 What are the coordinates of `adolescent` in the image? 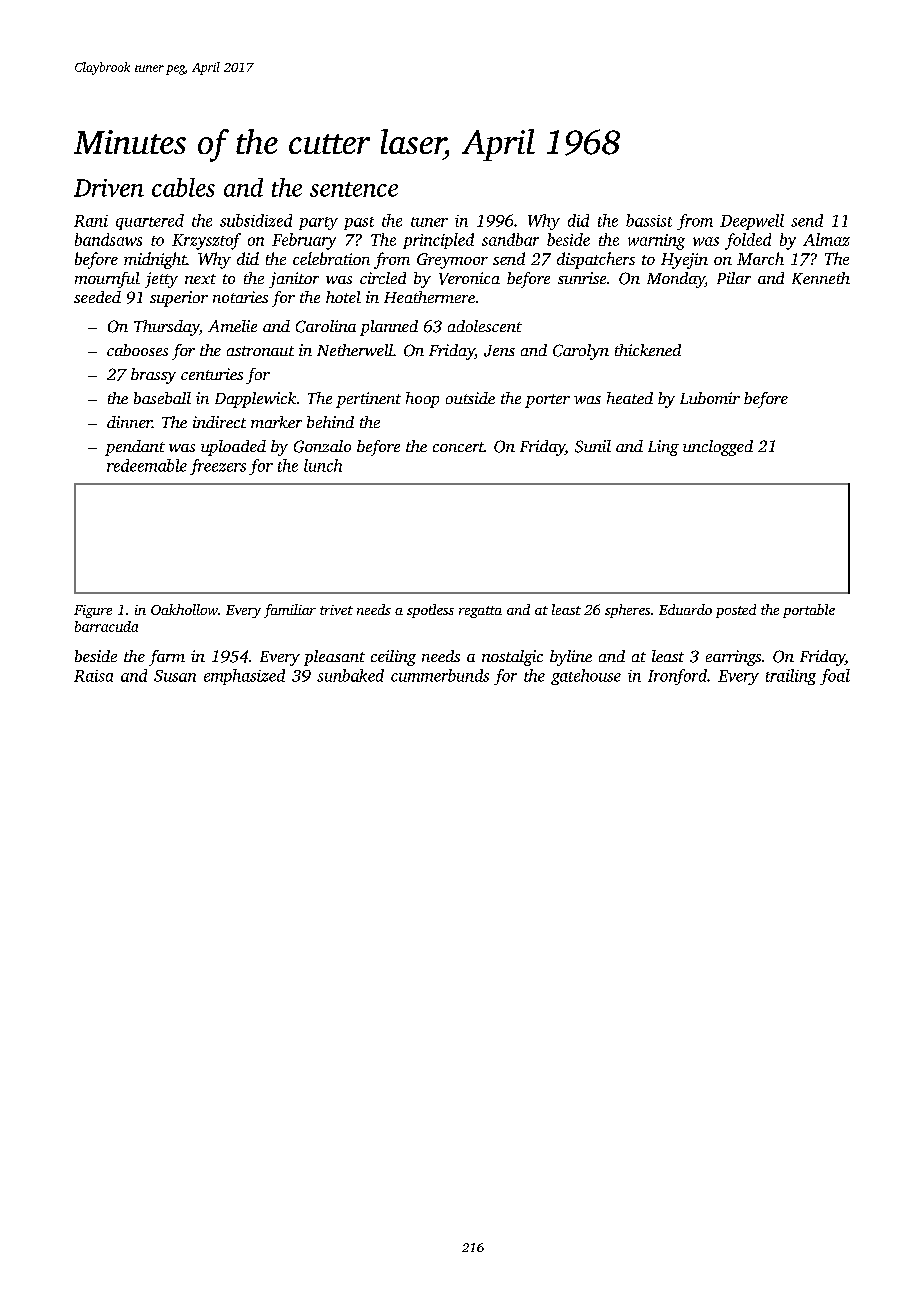 It's located at (485, 326).
